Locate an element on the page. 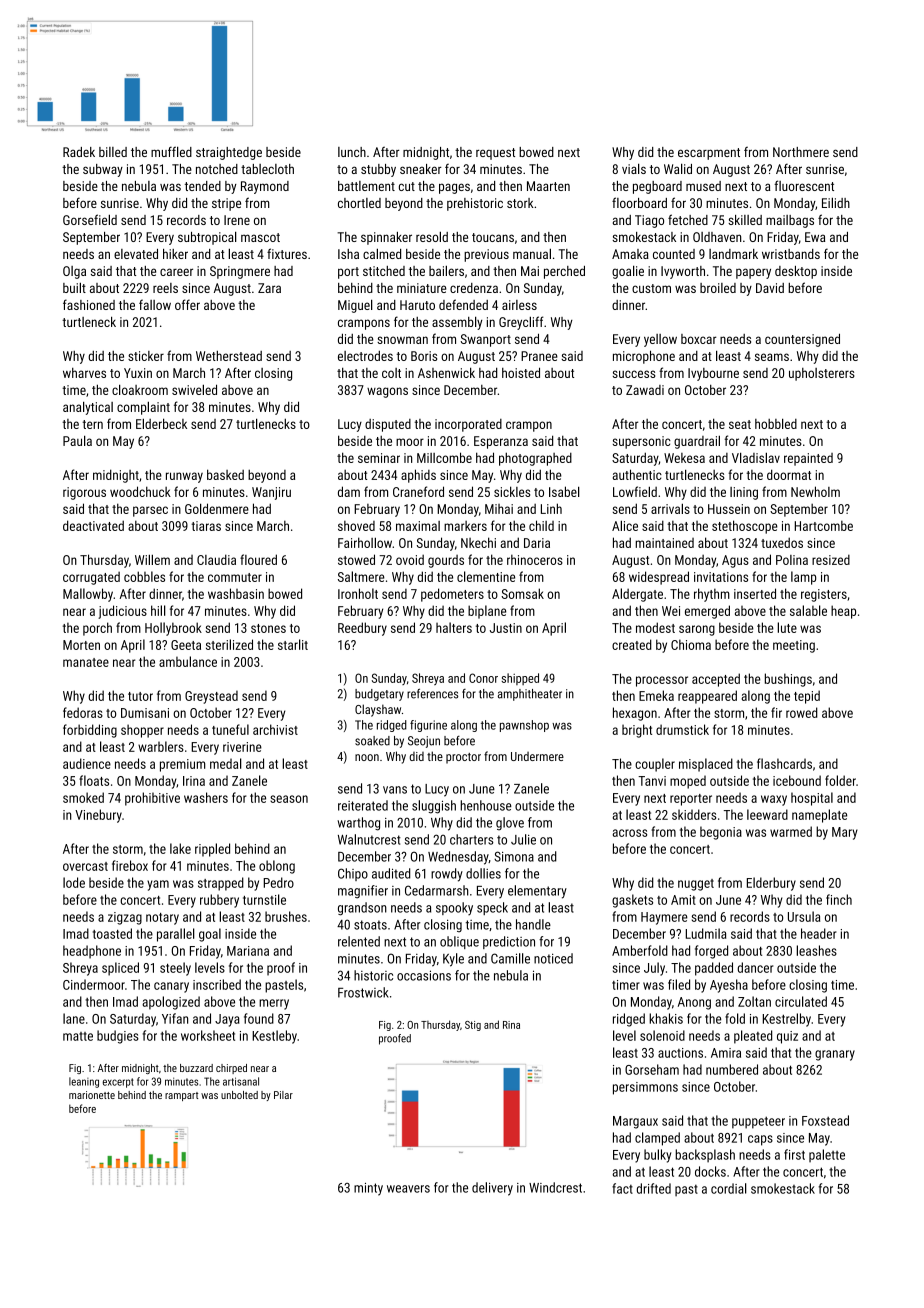  header is located at coordinates (819, 933).
